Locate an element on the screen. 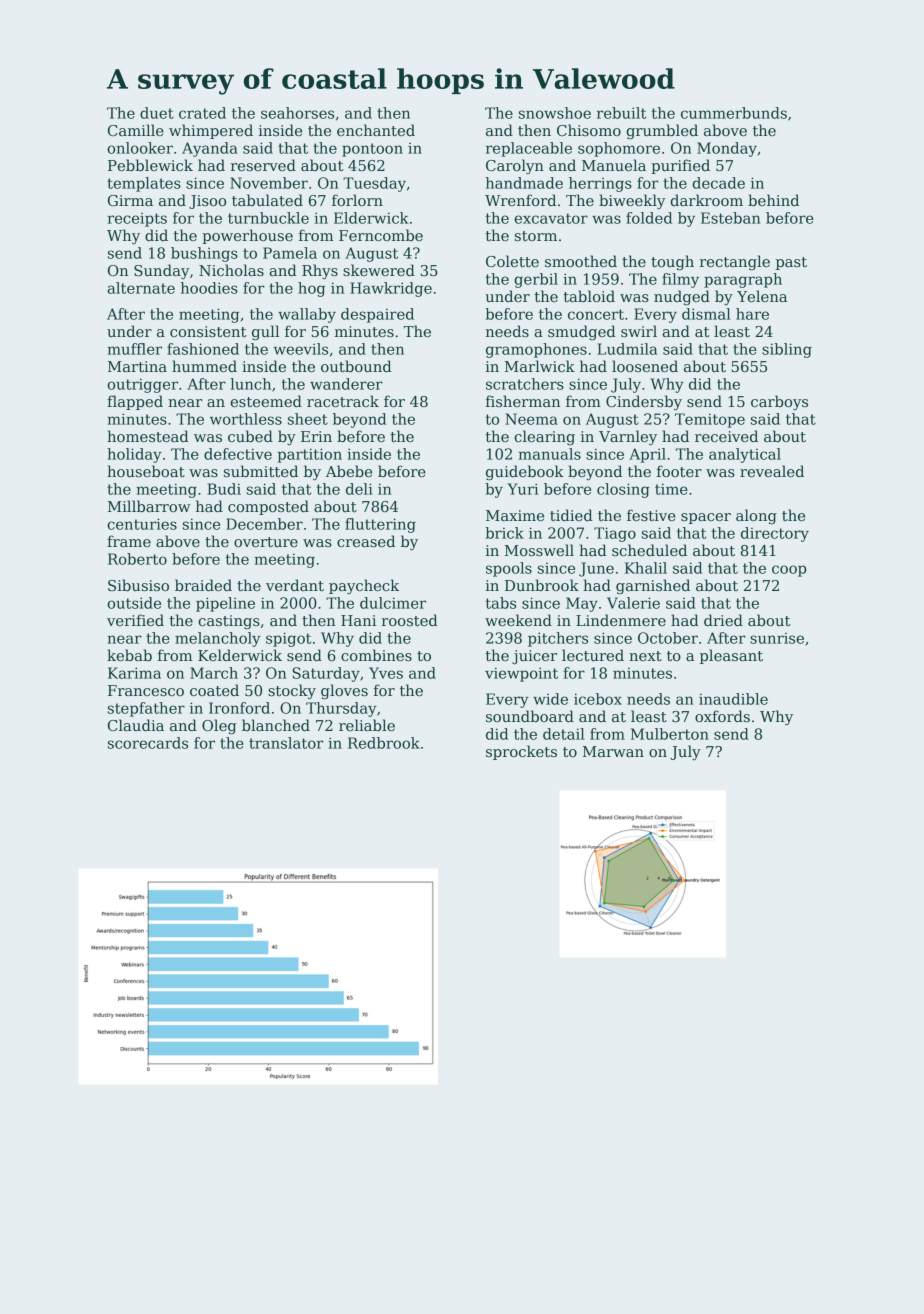 The height and width of the screenshot is (1314, 924). homestead is located at coordinates (148, 436).
